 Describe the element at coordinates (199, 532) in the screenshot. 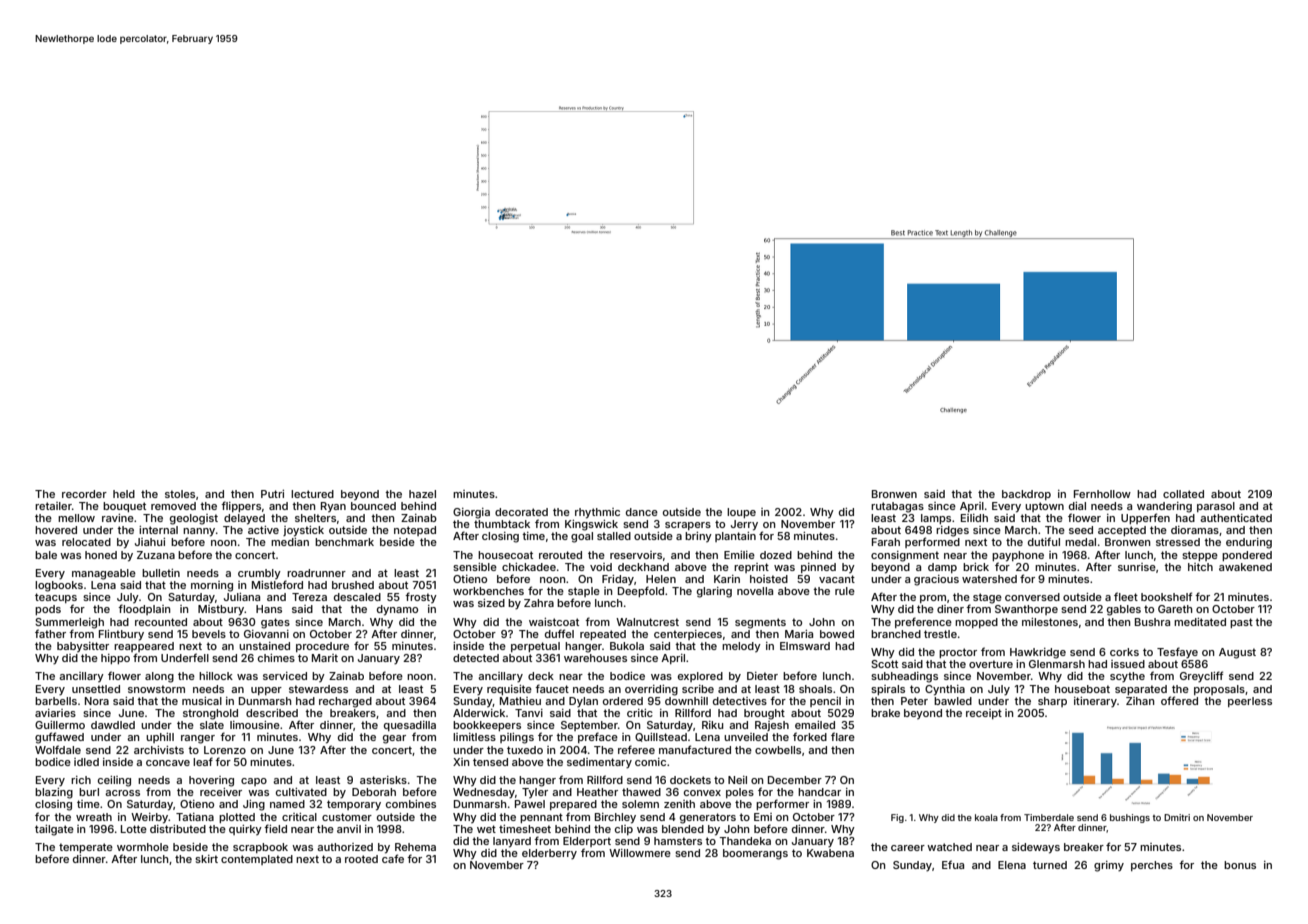

I see `nanny` at that location.
